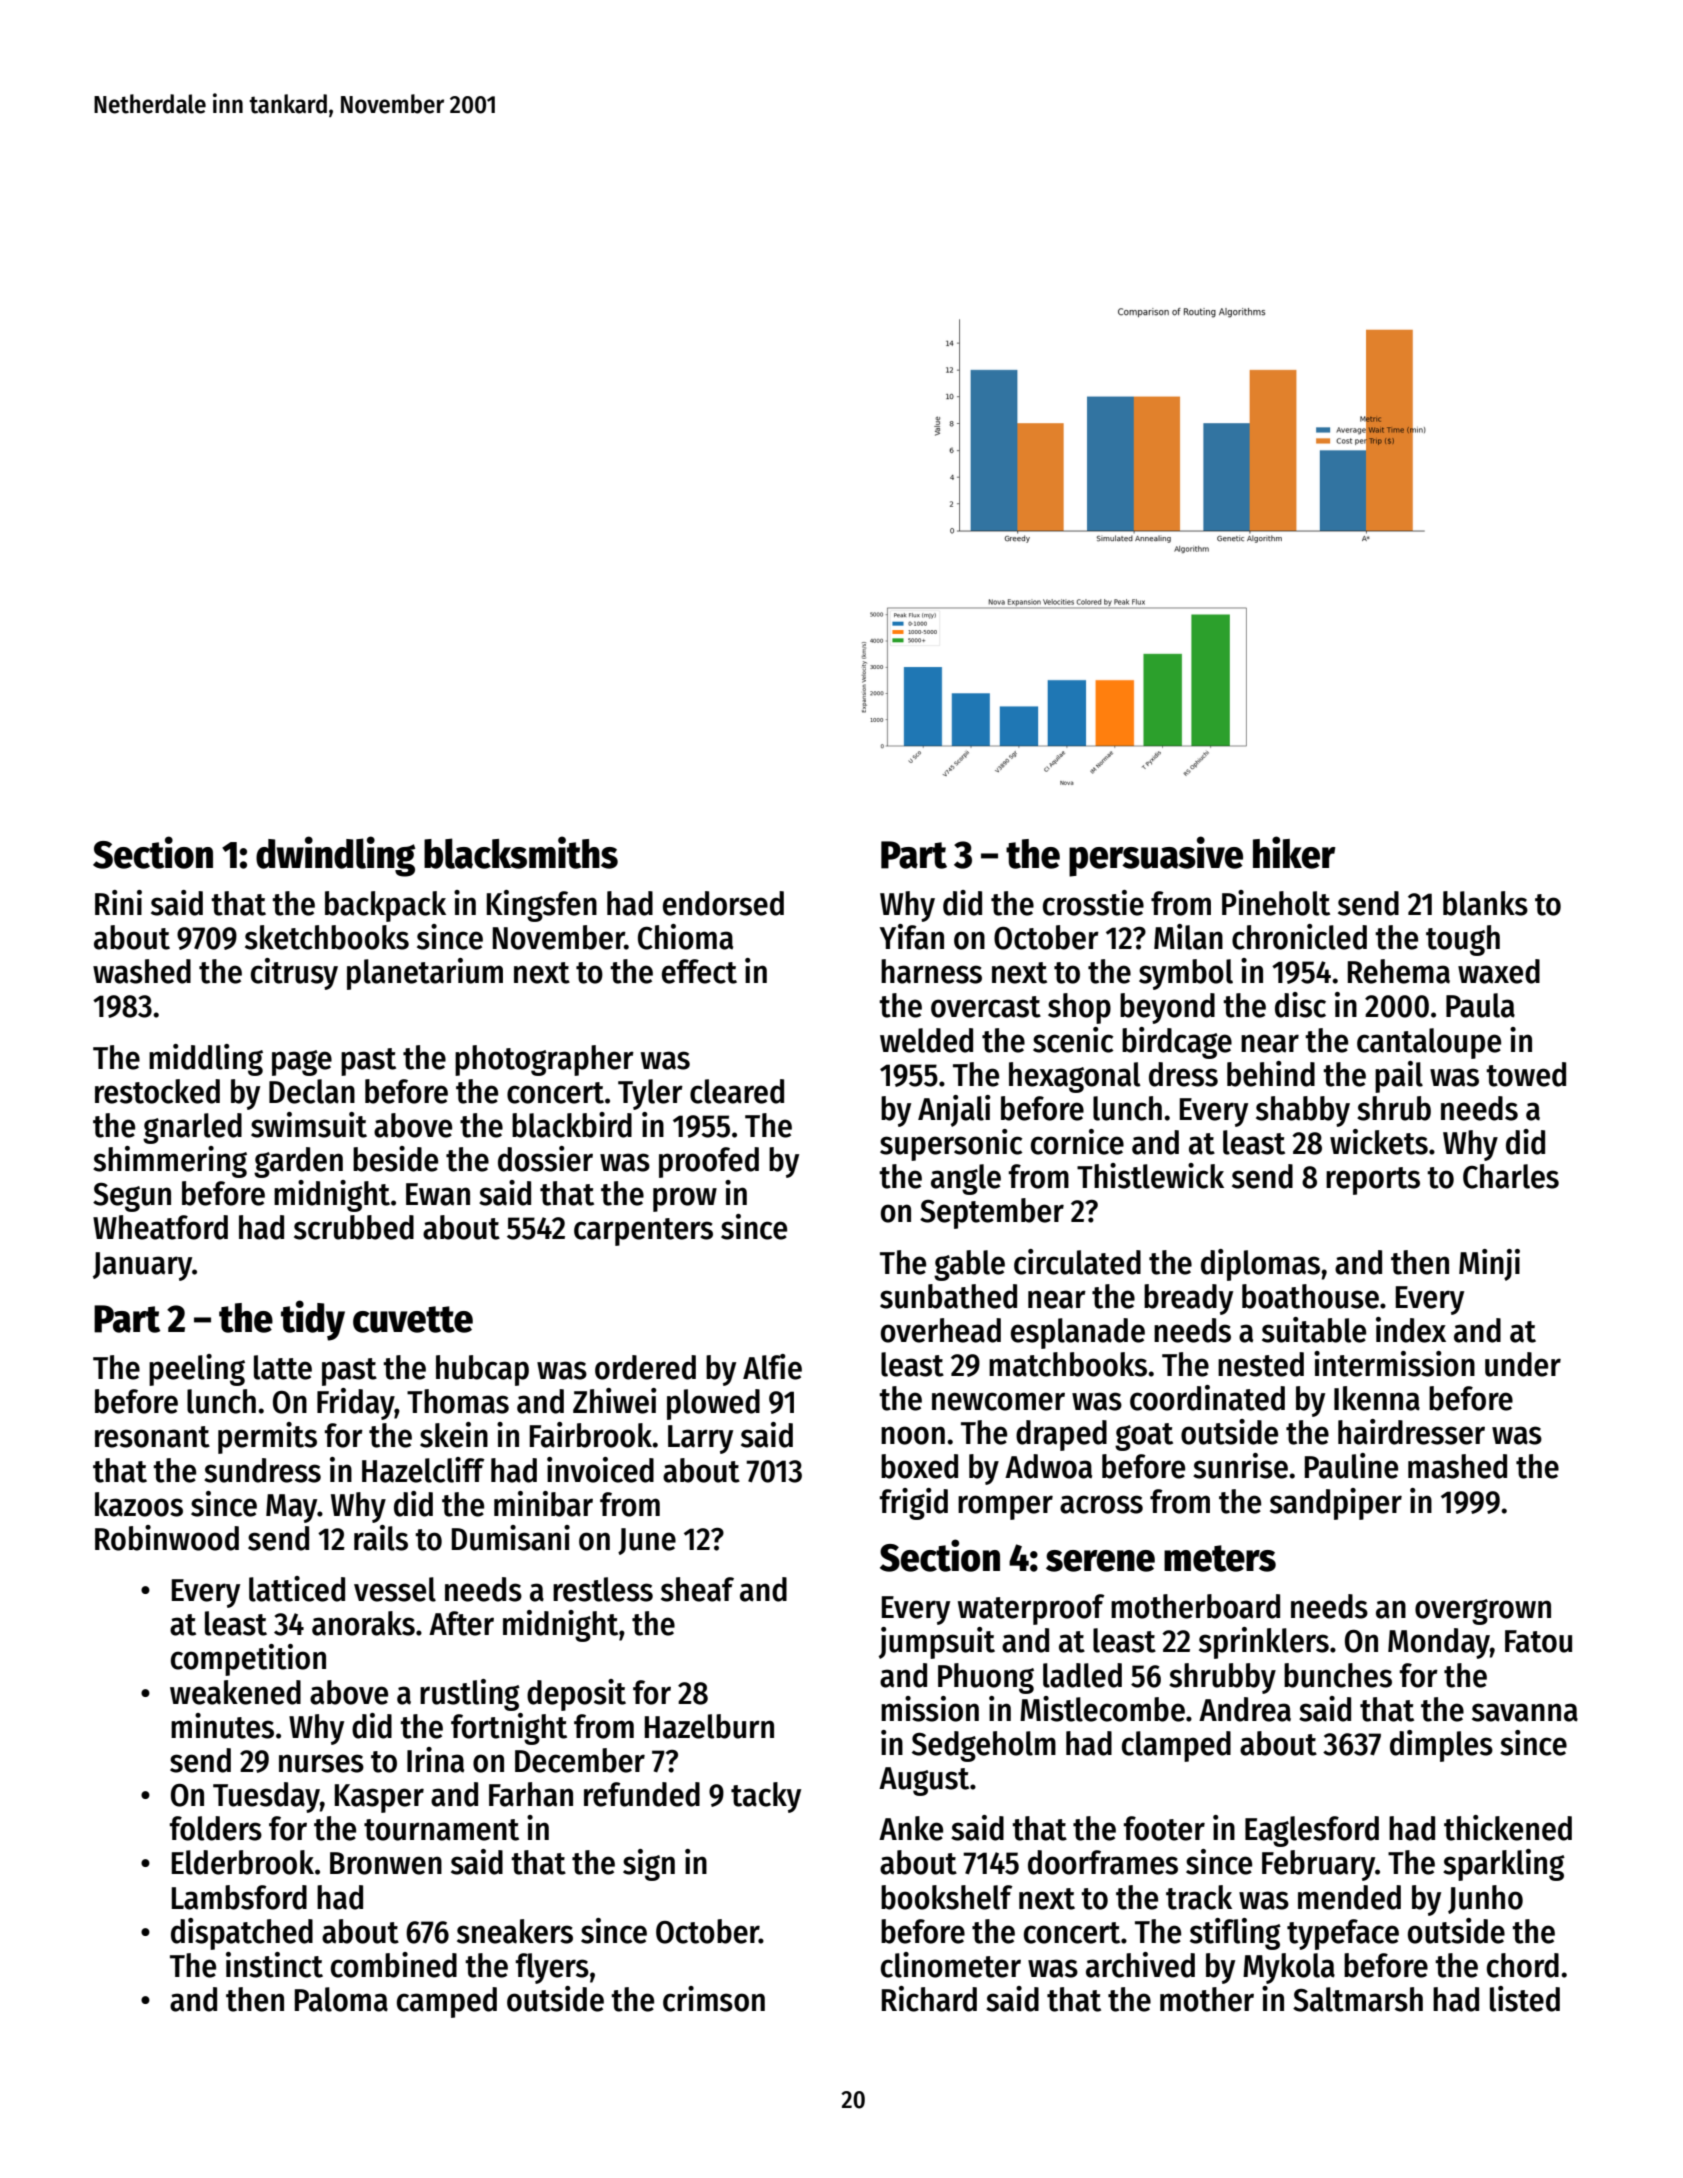  What do you see at coordinates (1411, 1330) in the page?
I see `index` at bounding box center [1411, 1330].
